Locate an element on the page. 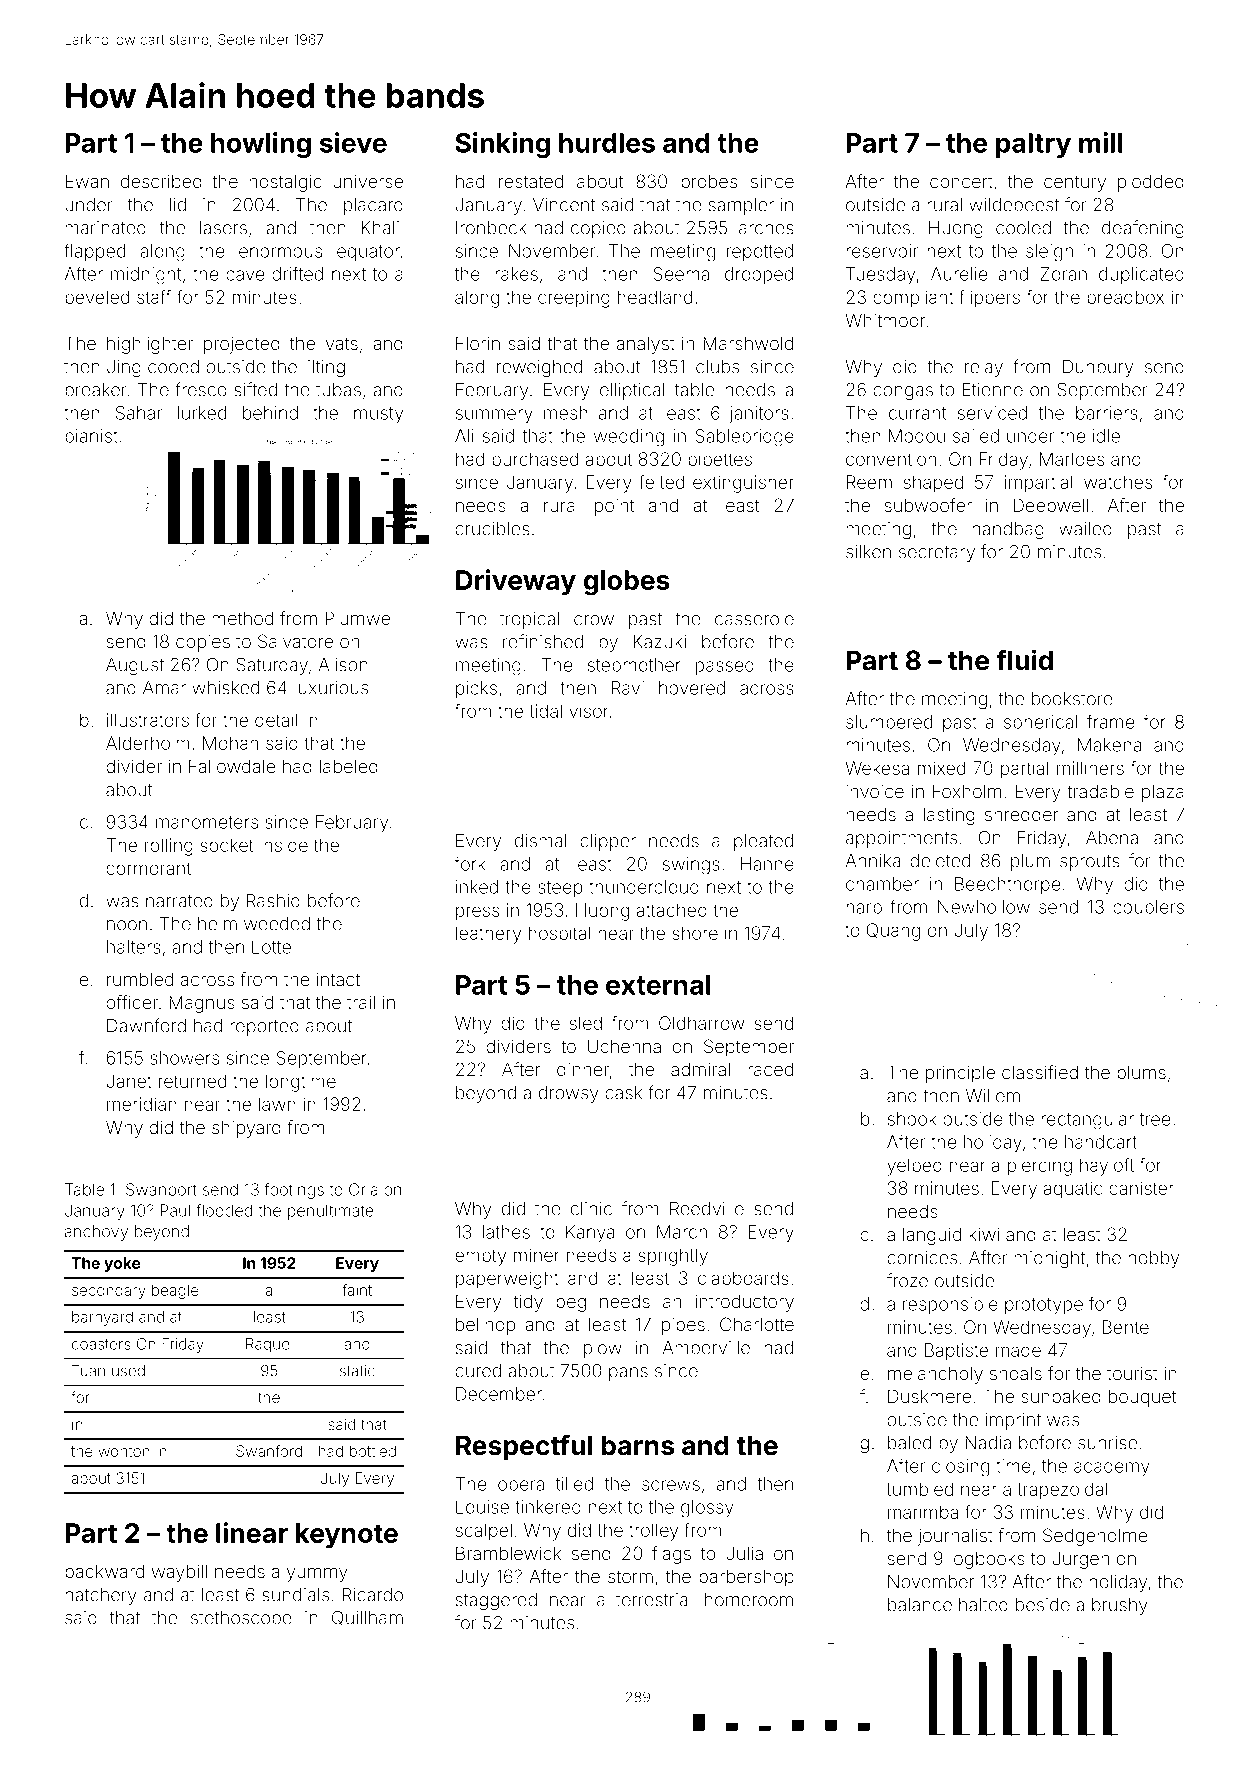 This image has width=1249, height=1767. slumbered is located at coordinates (889, 722).
